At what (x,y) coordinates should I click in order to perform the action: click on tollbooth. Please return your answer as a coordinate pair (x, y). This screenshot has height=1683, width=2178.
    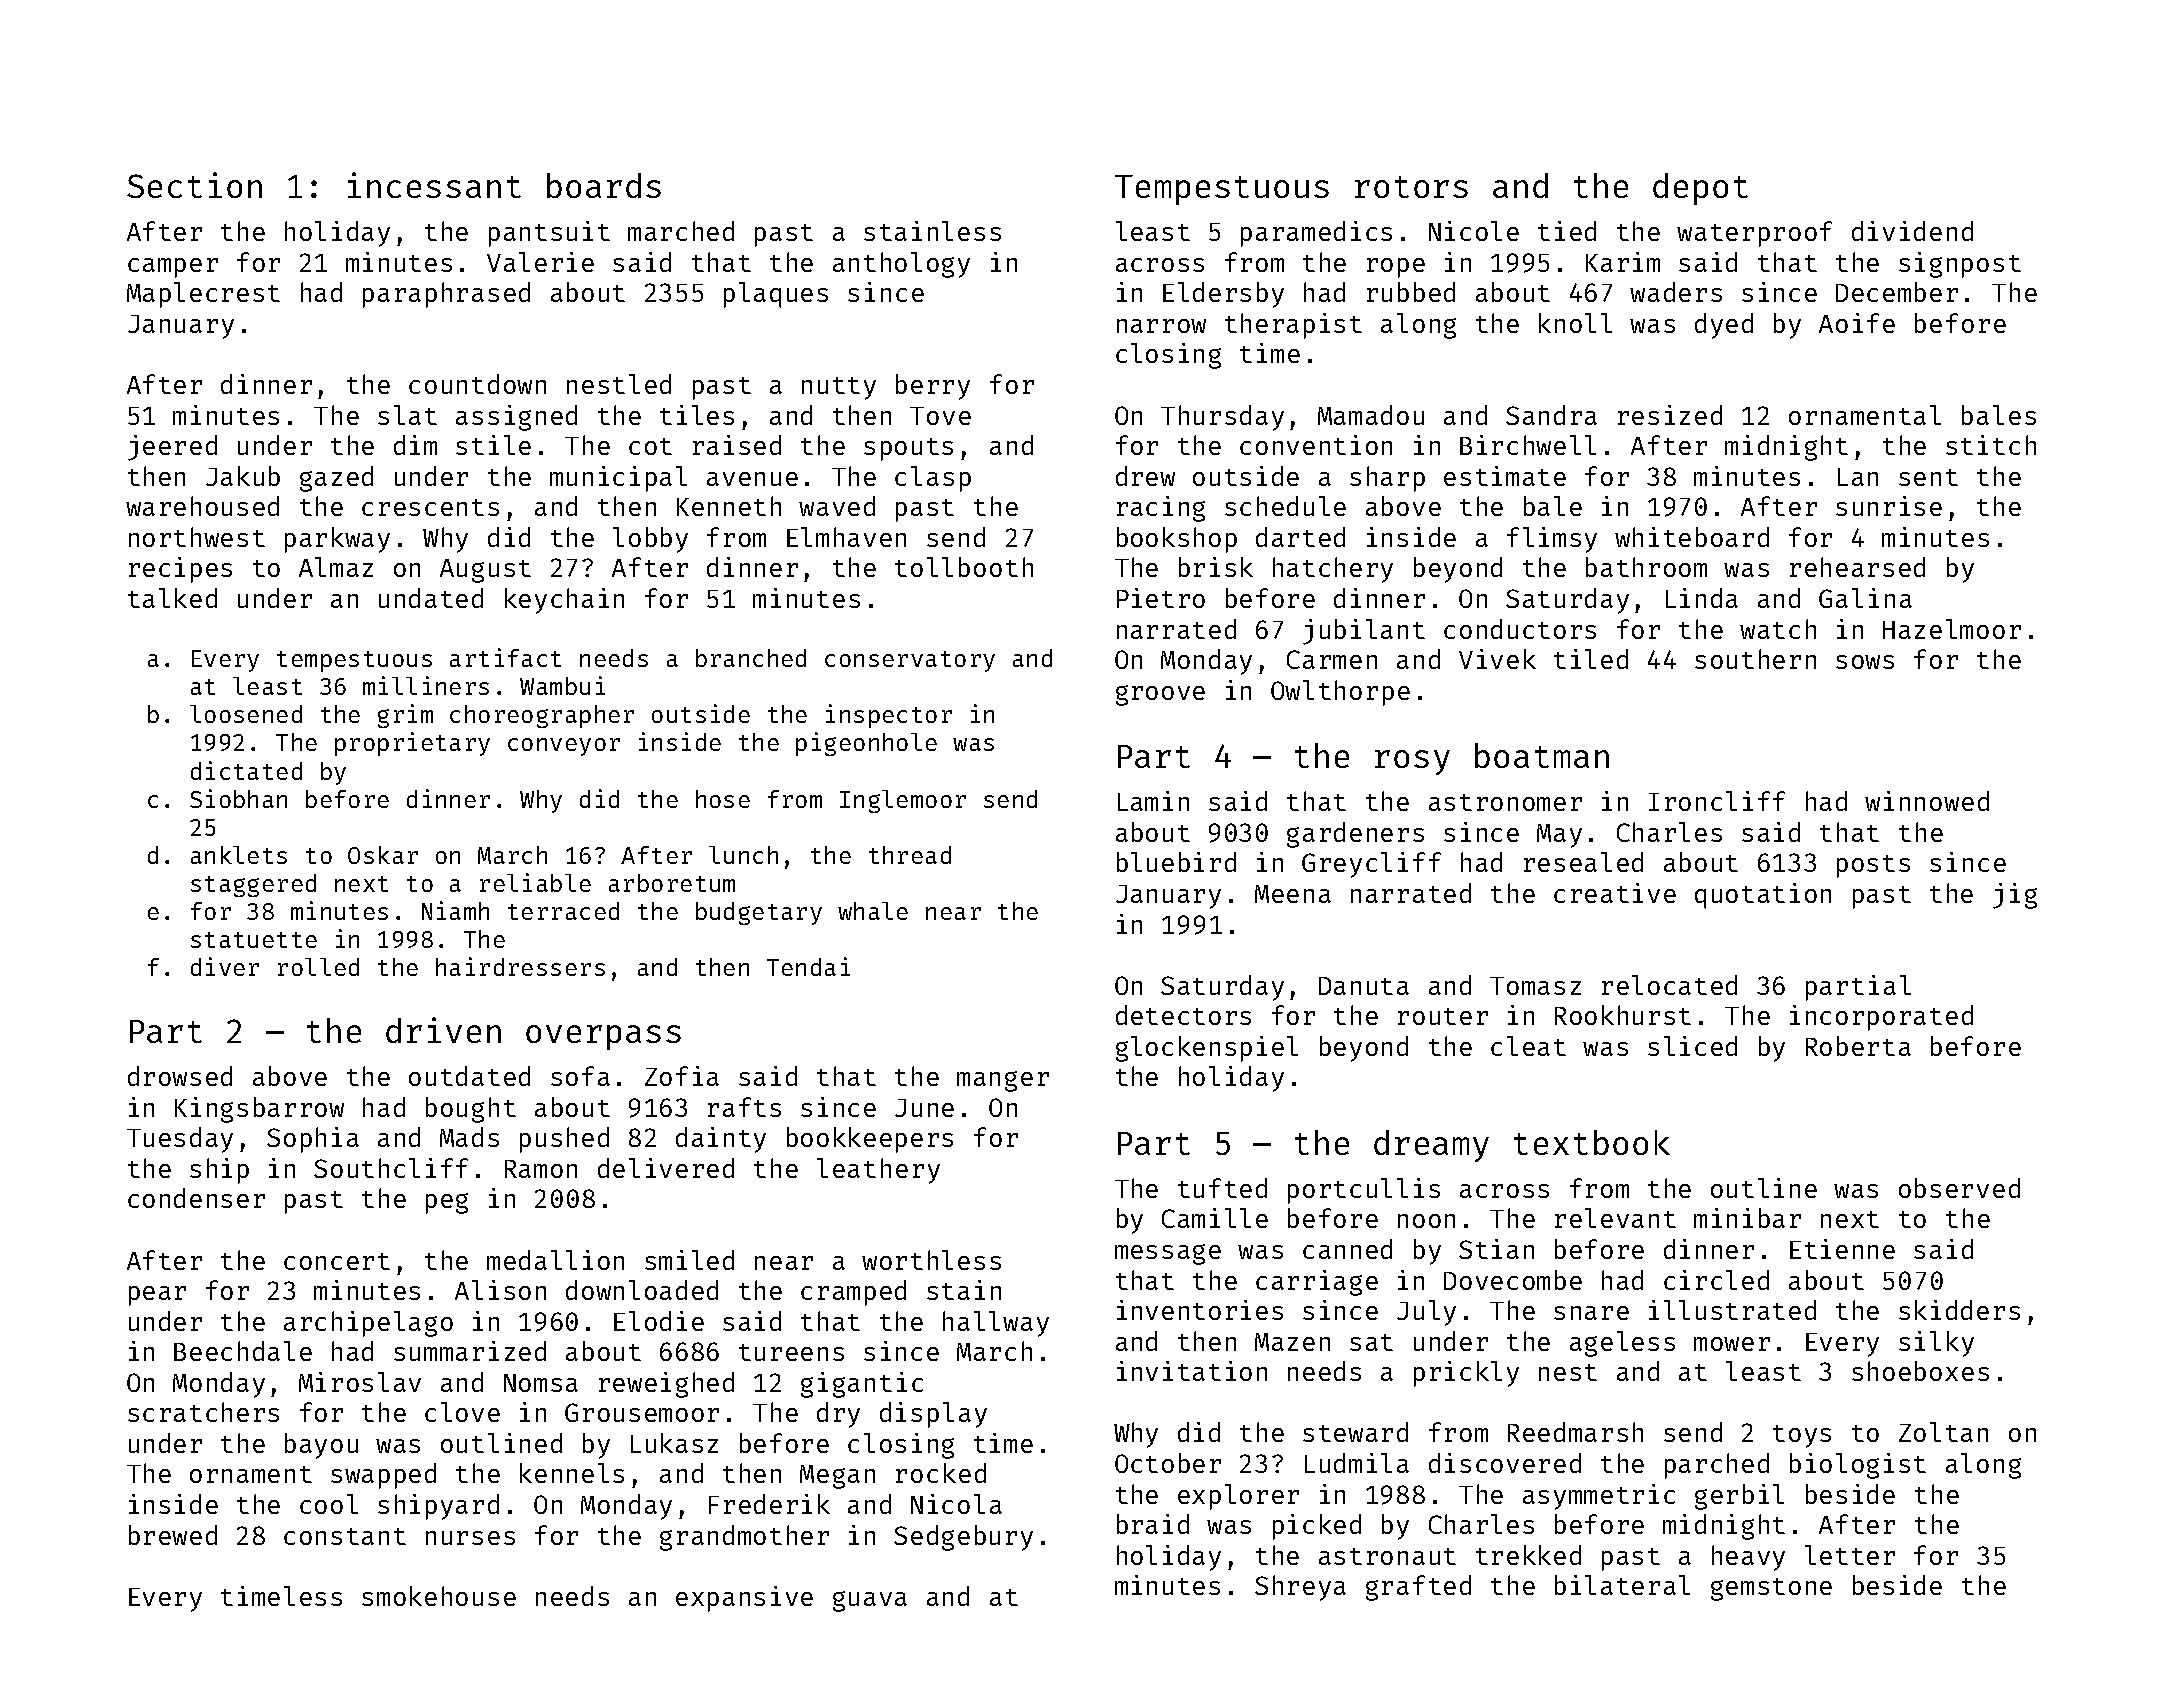
    Looking at the image, I should click on (964, 567).
